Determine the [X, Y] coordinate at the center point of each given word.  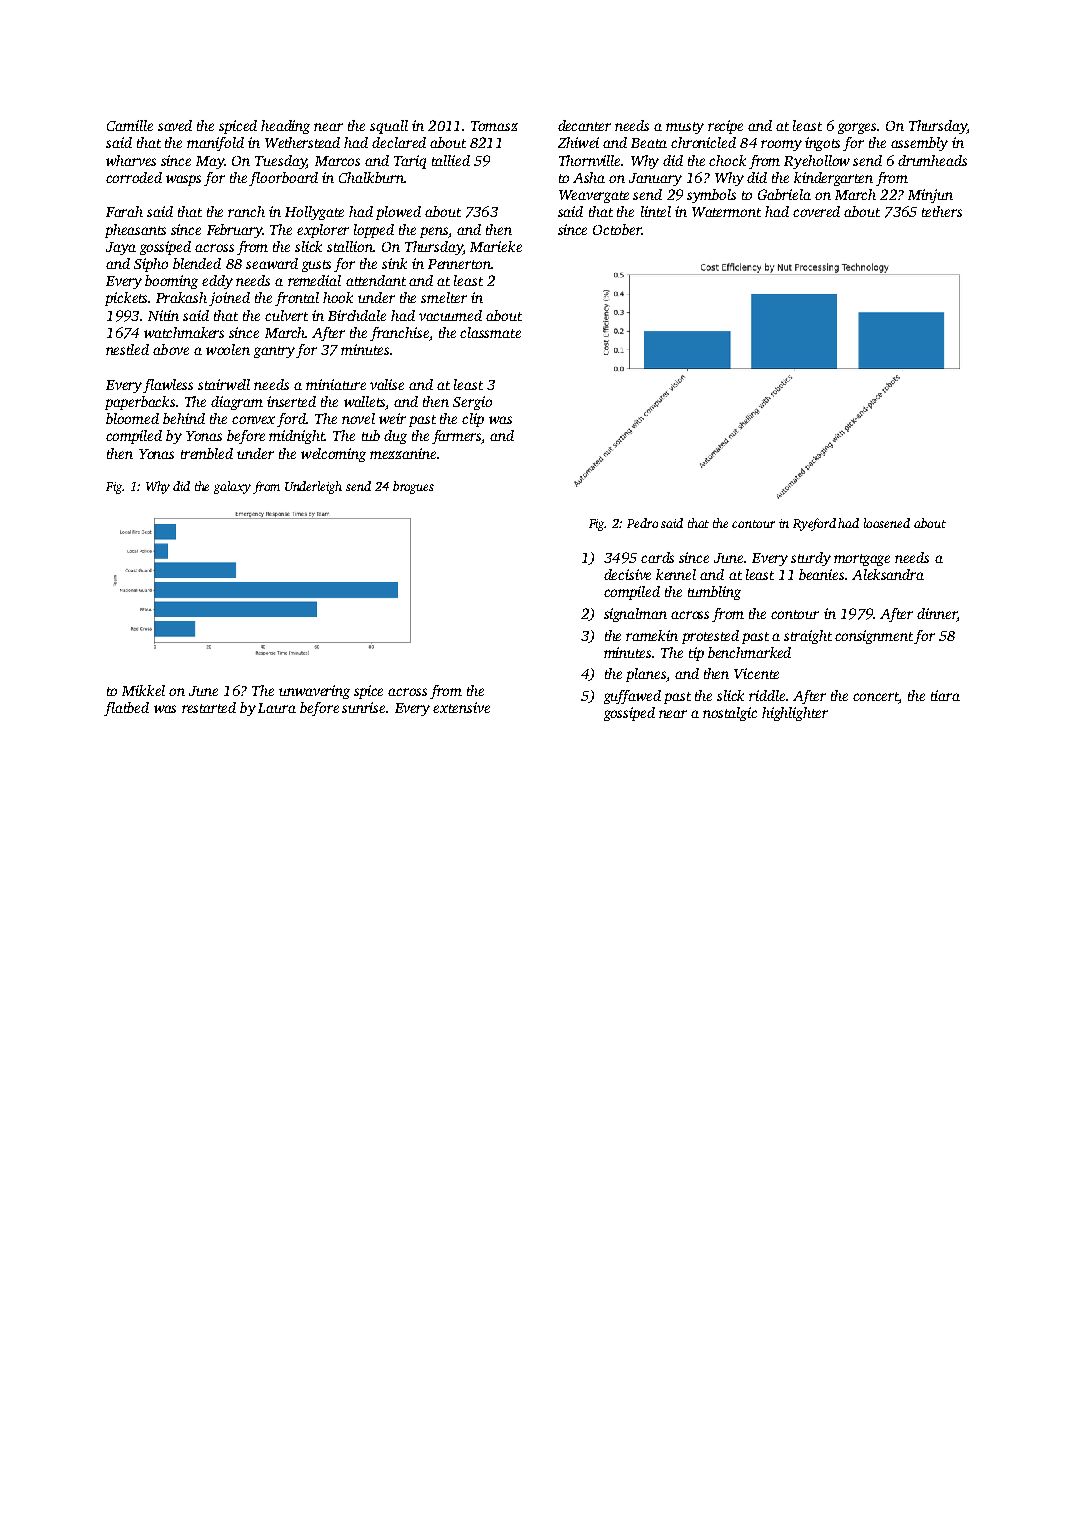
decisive [627, 574]
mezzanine [403, 453]
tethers [942, 211]
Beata [649, 143]
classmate [490, 332]
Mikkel [143, 690]
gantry [274, 352]
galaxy [232, 487]
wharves [131, 160]
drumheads [932, 160]
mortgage [862, 560]
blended [197, 263]
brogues [413, 487]
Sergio [472, 403]
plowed [398, 213]
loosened [887, 523]
